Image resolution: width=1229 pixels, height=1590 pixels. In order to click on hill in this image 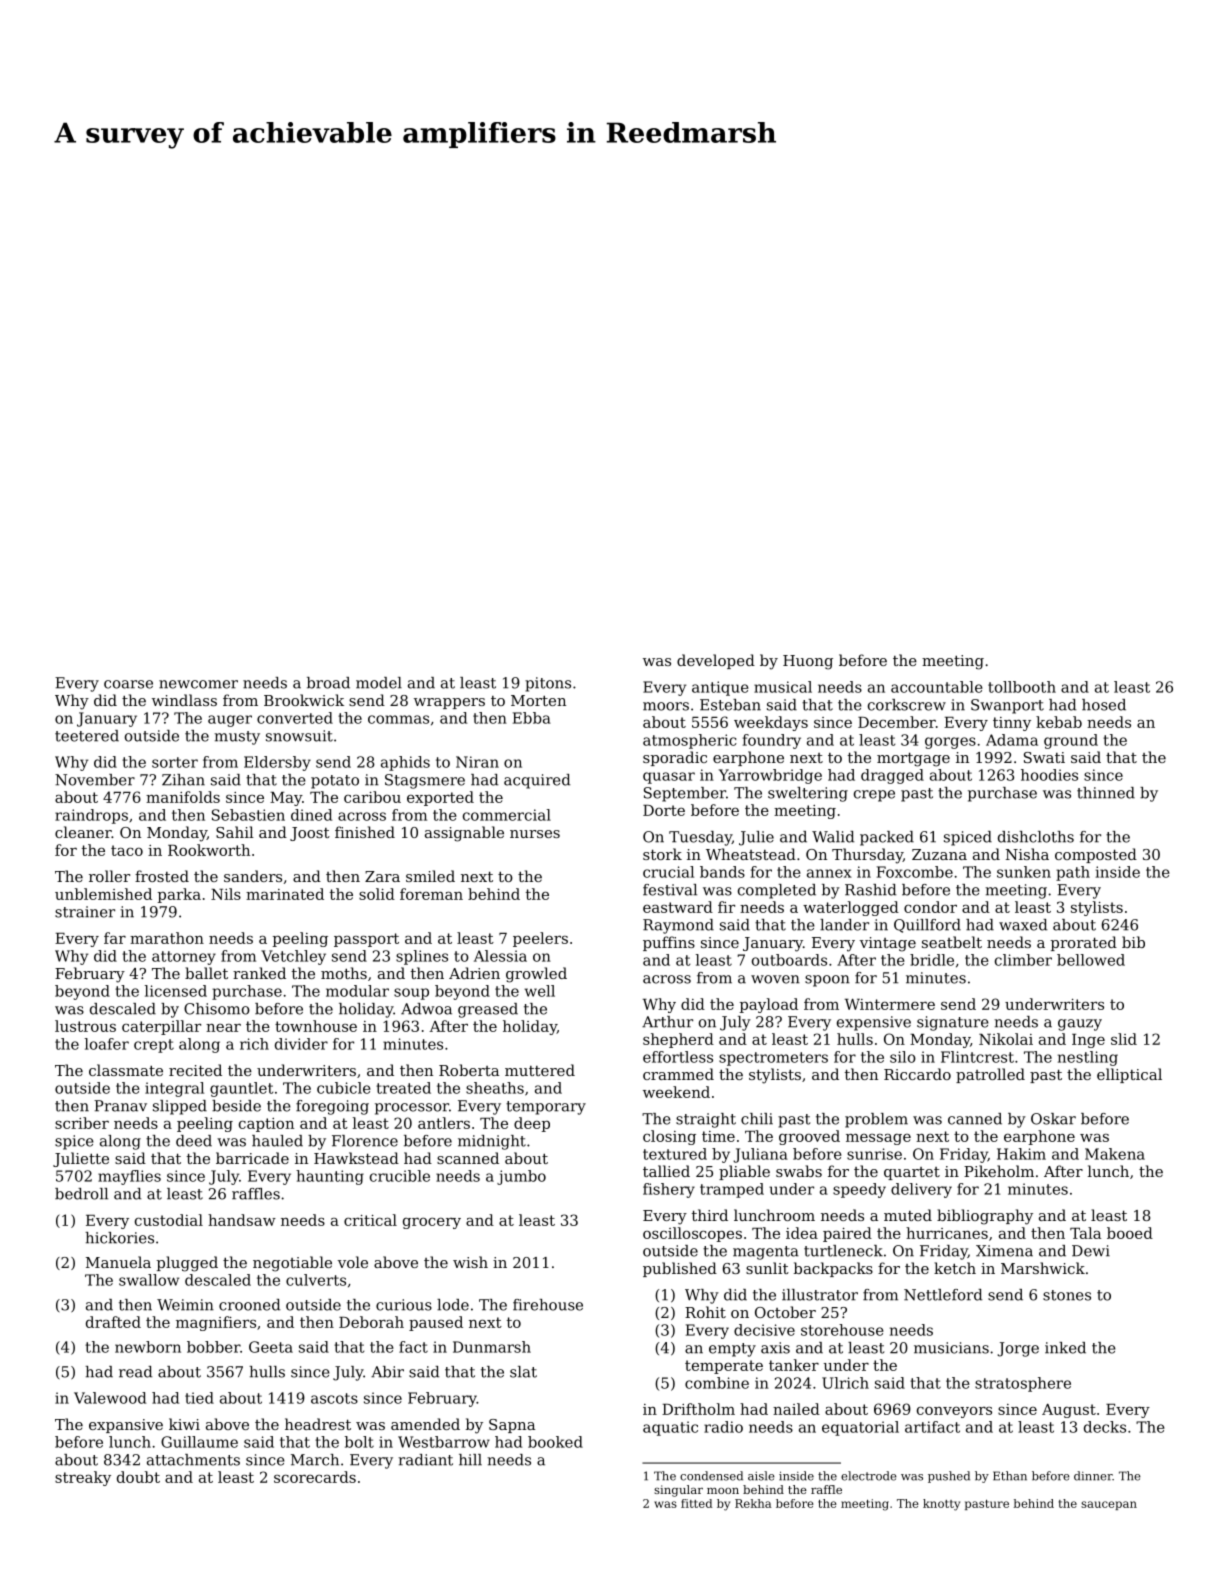, I will do `click(470, 1460)`.
